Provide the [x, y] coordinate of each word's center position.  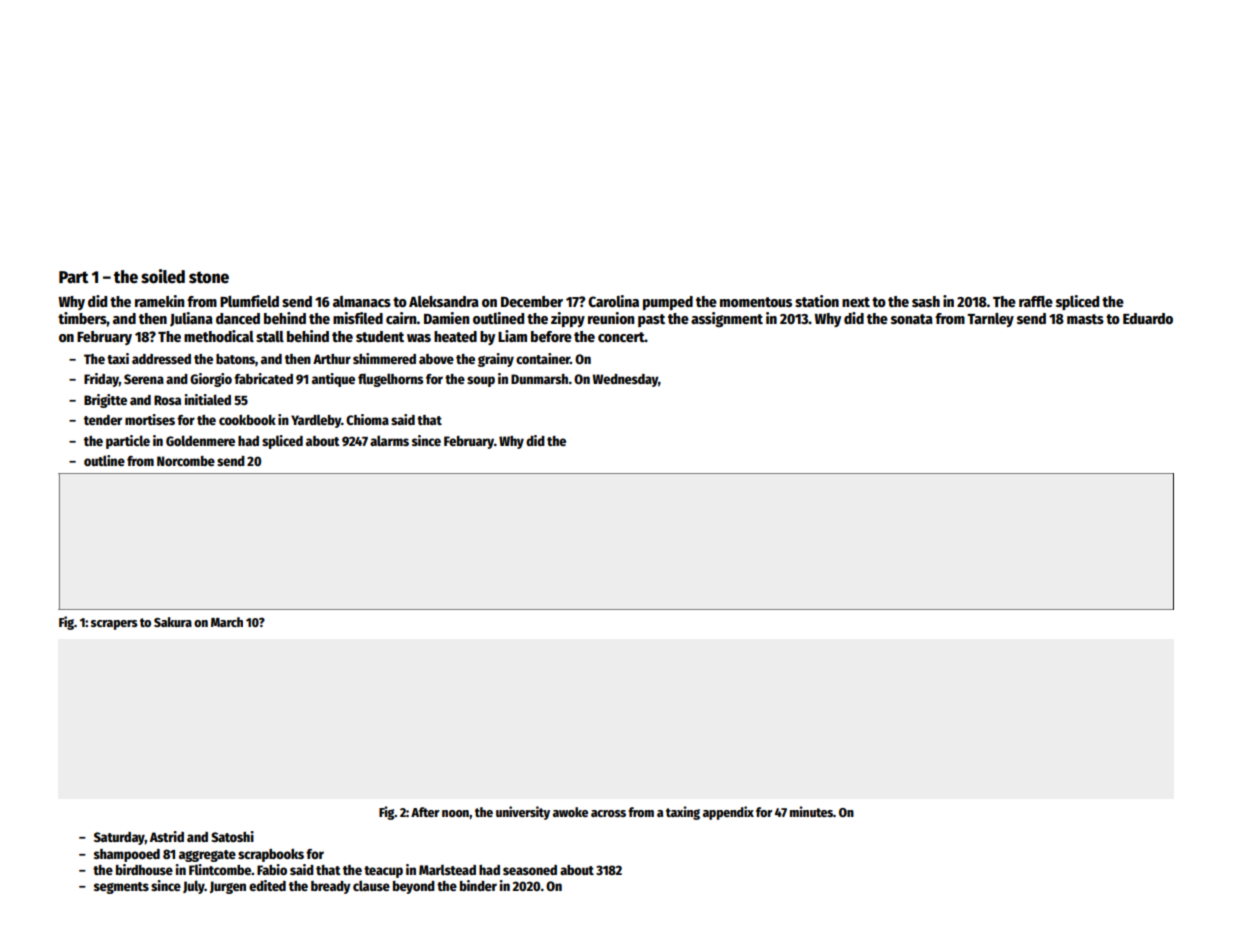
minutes [811, 811]
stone [209, 277]
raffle [1036, 301]
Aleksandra [444, 301]
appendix [728, 813]
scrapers [114, 625]
